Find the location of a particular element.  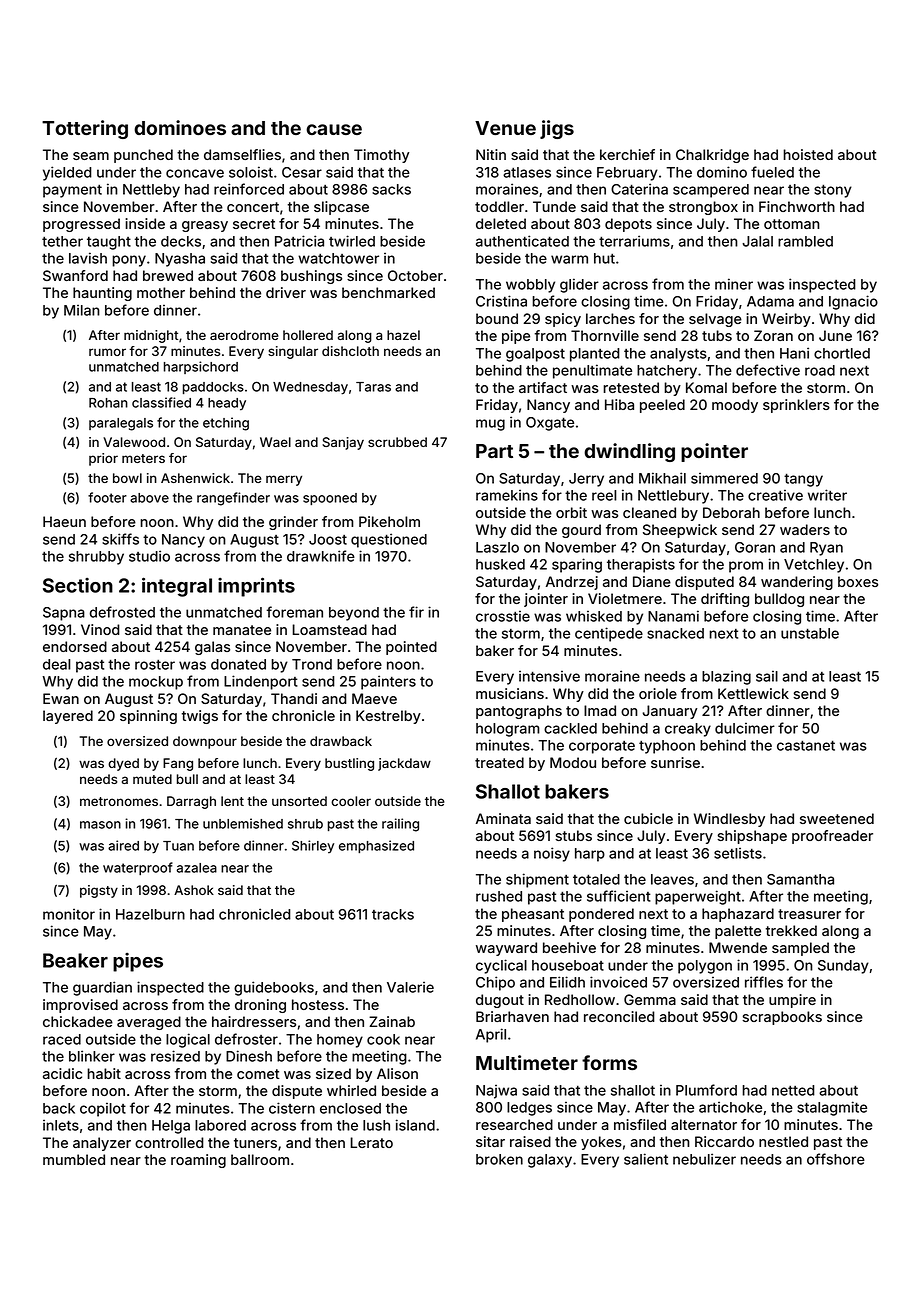

Samantha is located at coordinates (800, 879).
